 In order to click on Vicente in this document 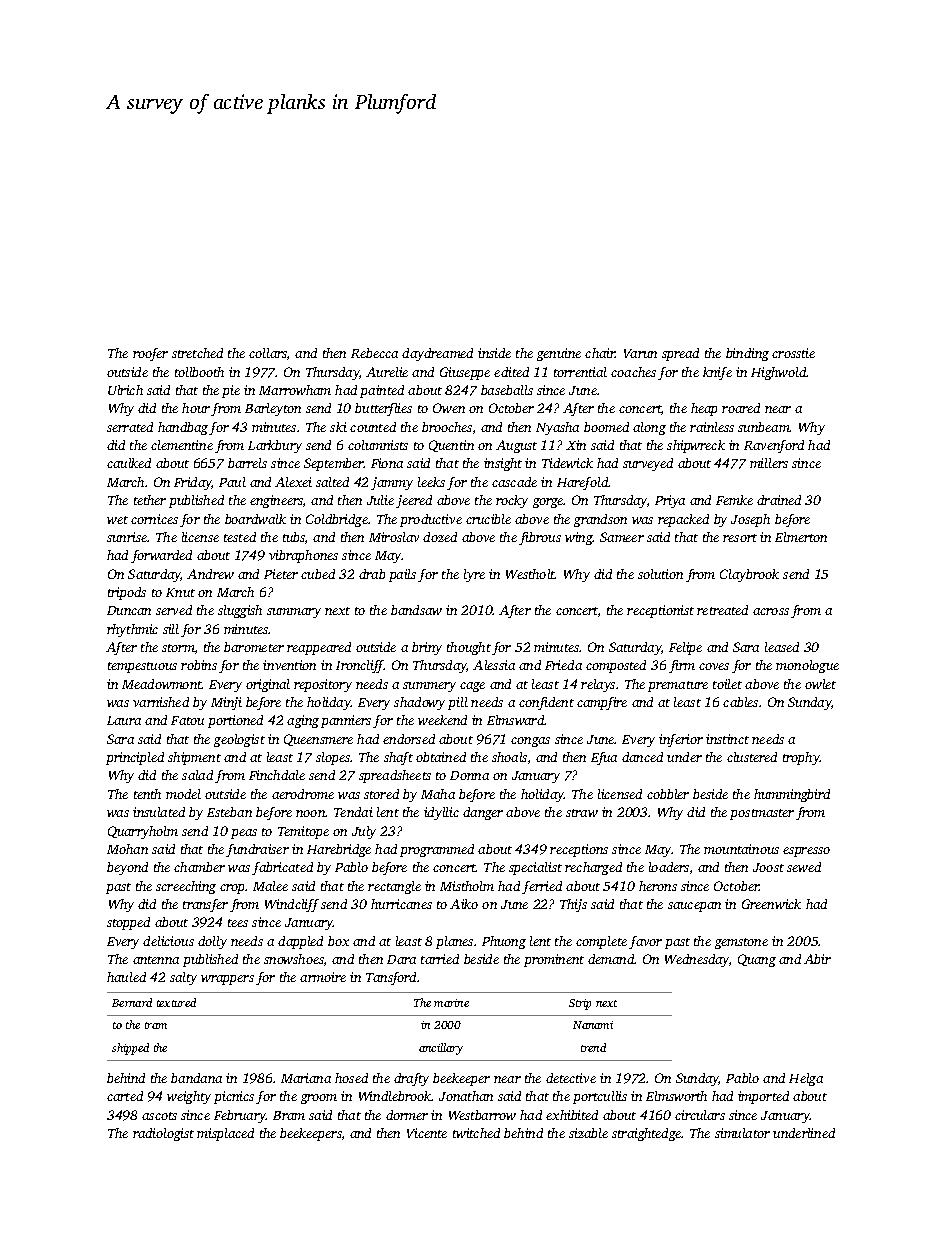, I will do `click(427, 1133)`.
